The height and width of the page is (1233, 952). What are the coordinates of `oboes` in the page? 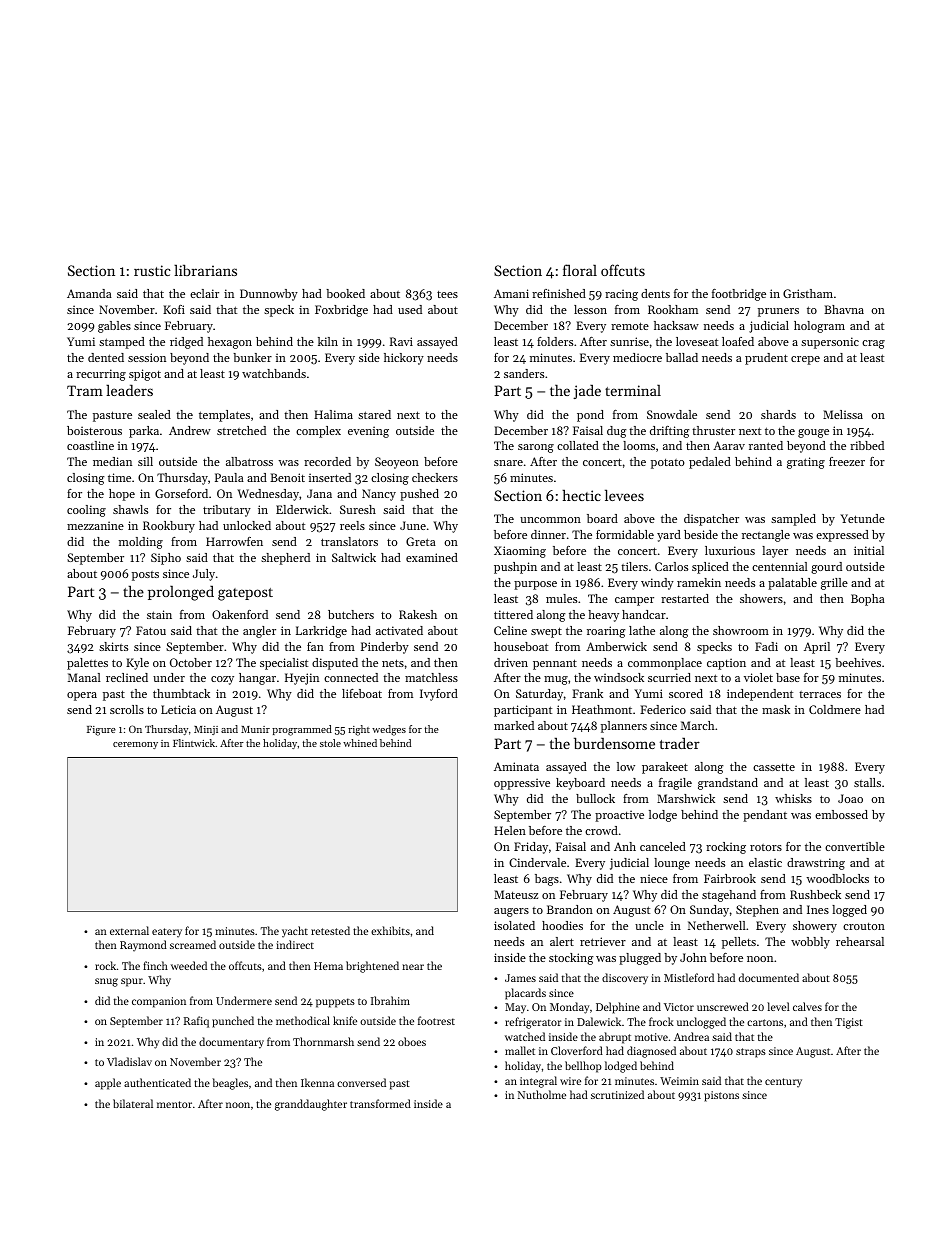 It's located at (412, 1041).
